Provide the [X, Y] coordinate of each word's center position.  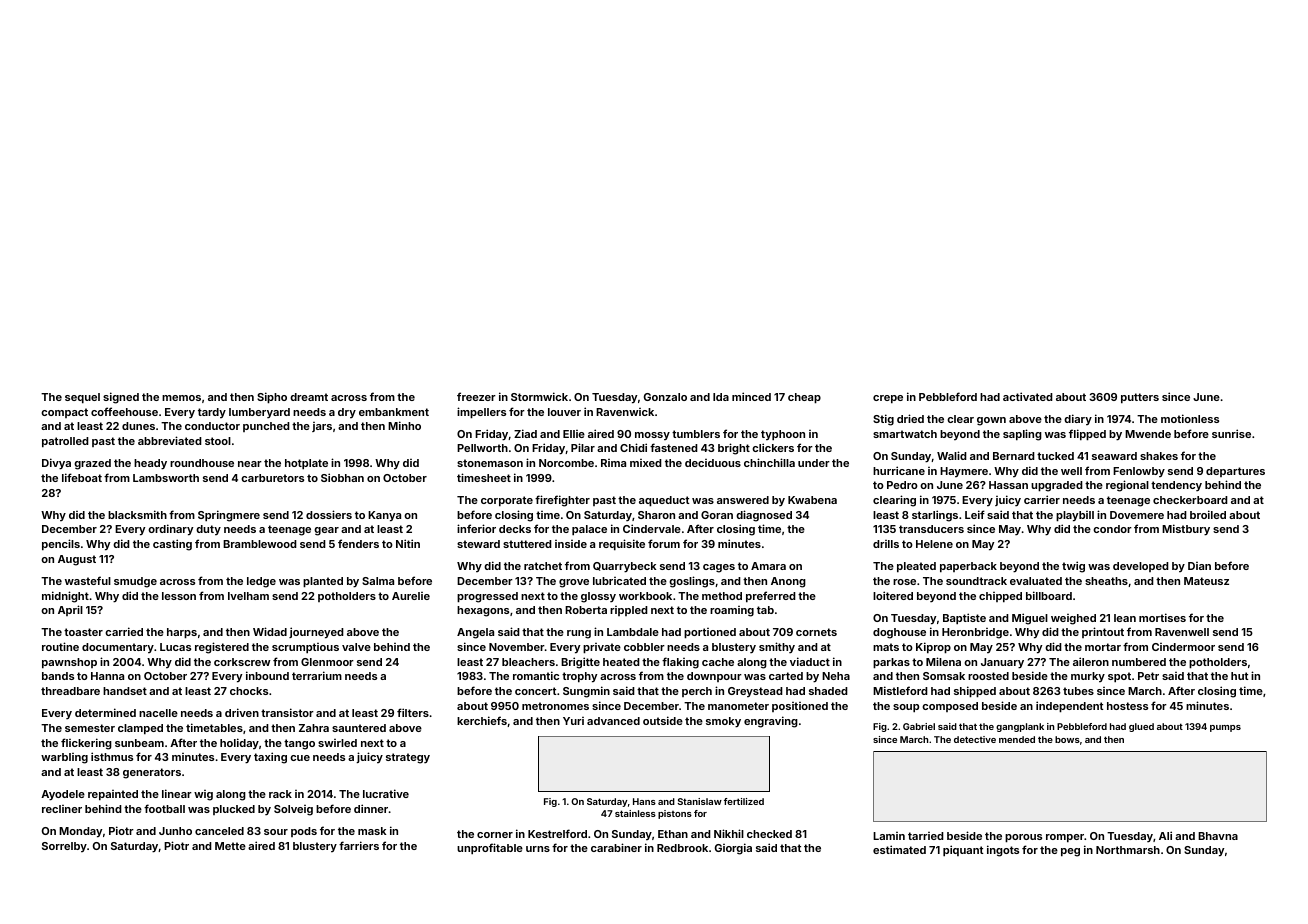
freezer [476, 396]
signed [121, 398]
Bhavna [1218, 836]
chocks [249, 691]
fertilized [744, 801]
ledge [261, 582]
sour [276, 832]
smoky [723, 722]
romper [1065, 838]
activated [1028, 396]
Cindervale [652, 528]
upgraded [1057, 486]
